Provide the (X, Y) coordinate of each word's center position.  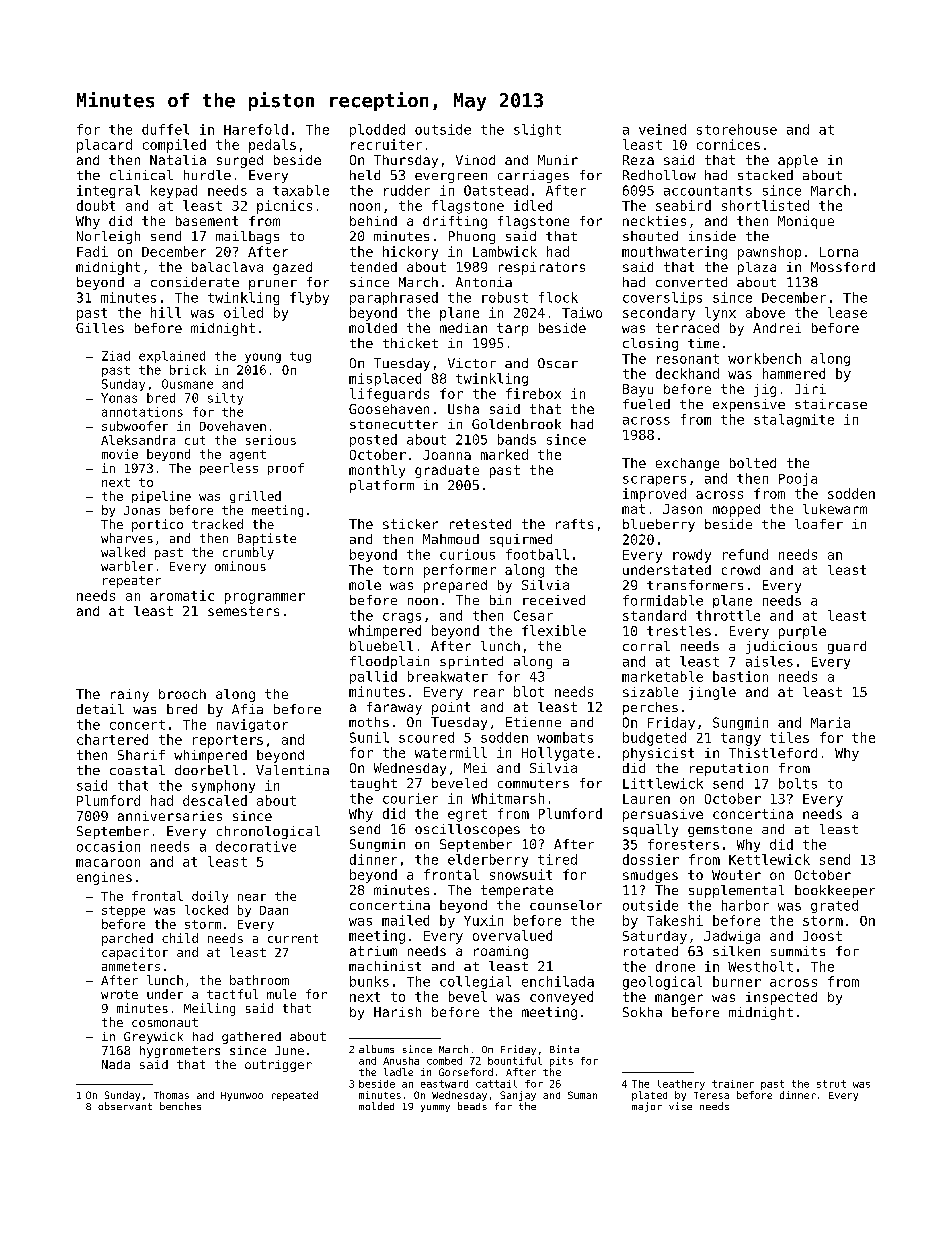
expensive (749, 405)
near (252, 897)
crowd (741, 570)
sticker (410, 524)
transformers (695, 585)
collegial (475, 982)
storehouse (737, 129)
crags (402, 618)
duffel (165, 129)
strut (831, 1084)
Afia (247, 709)
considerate (195, 282)
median (463, 328)
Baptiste (267, 539)
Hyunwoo (242, 1096)
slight (537, 130)
